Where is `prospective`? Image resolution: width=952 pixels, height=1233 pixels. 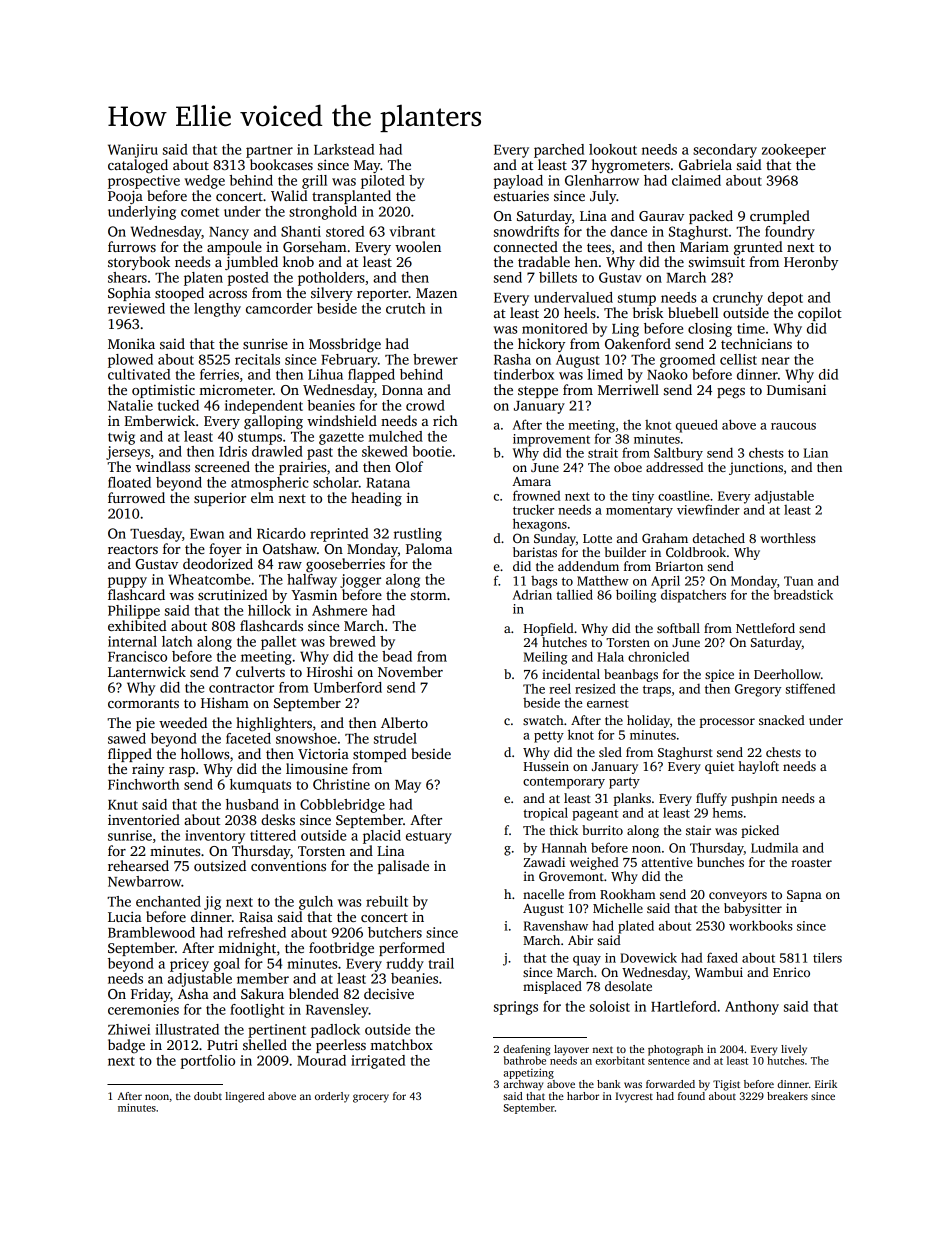
prospective is located at coordinates (144, 182).
